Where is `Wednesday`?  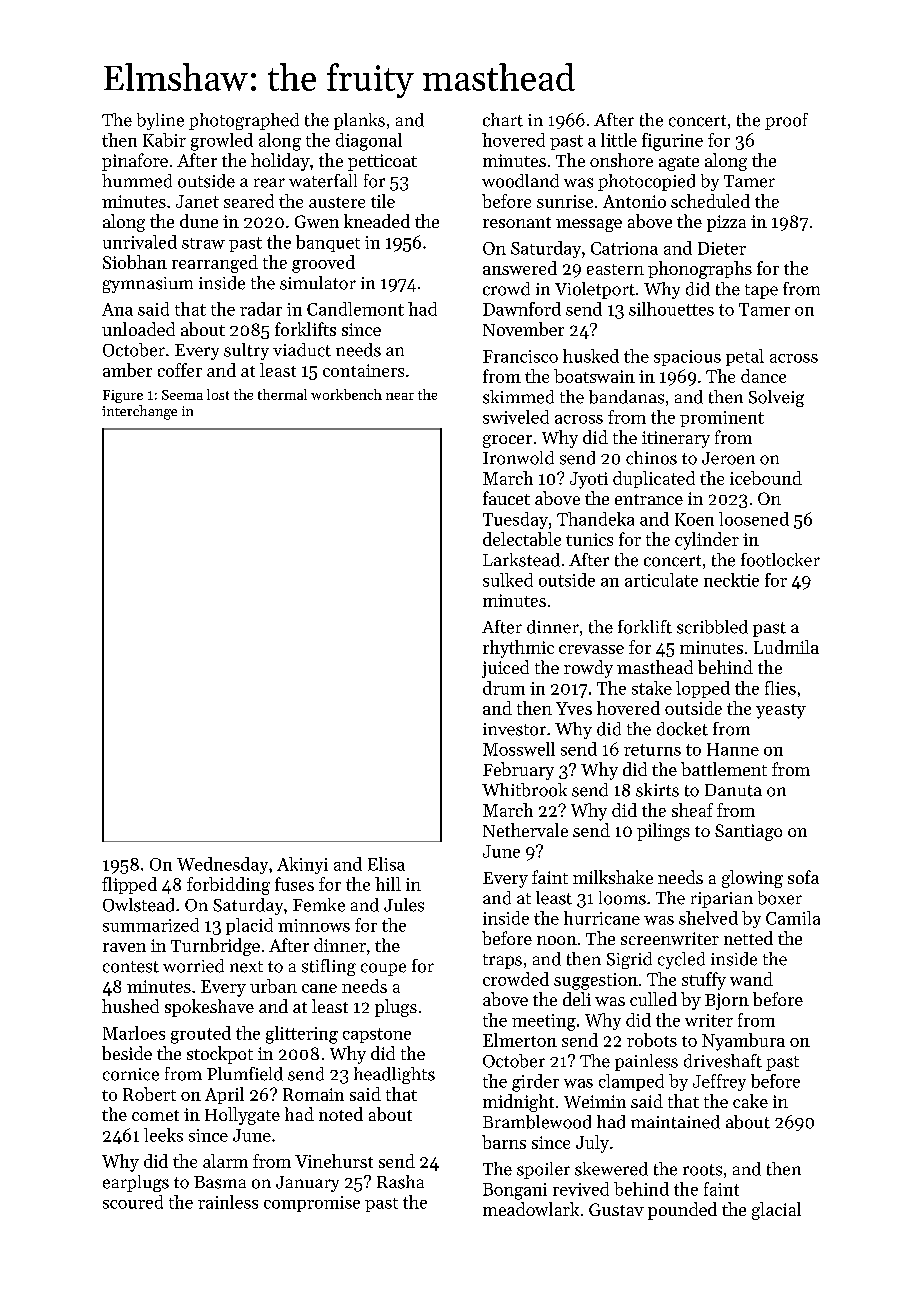 Wednesday is located at coordinates (222, 865).
